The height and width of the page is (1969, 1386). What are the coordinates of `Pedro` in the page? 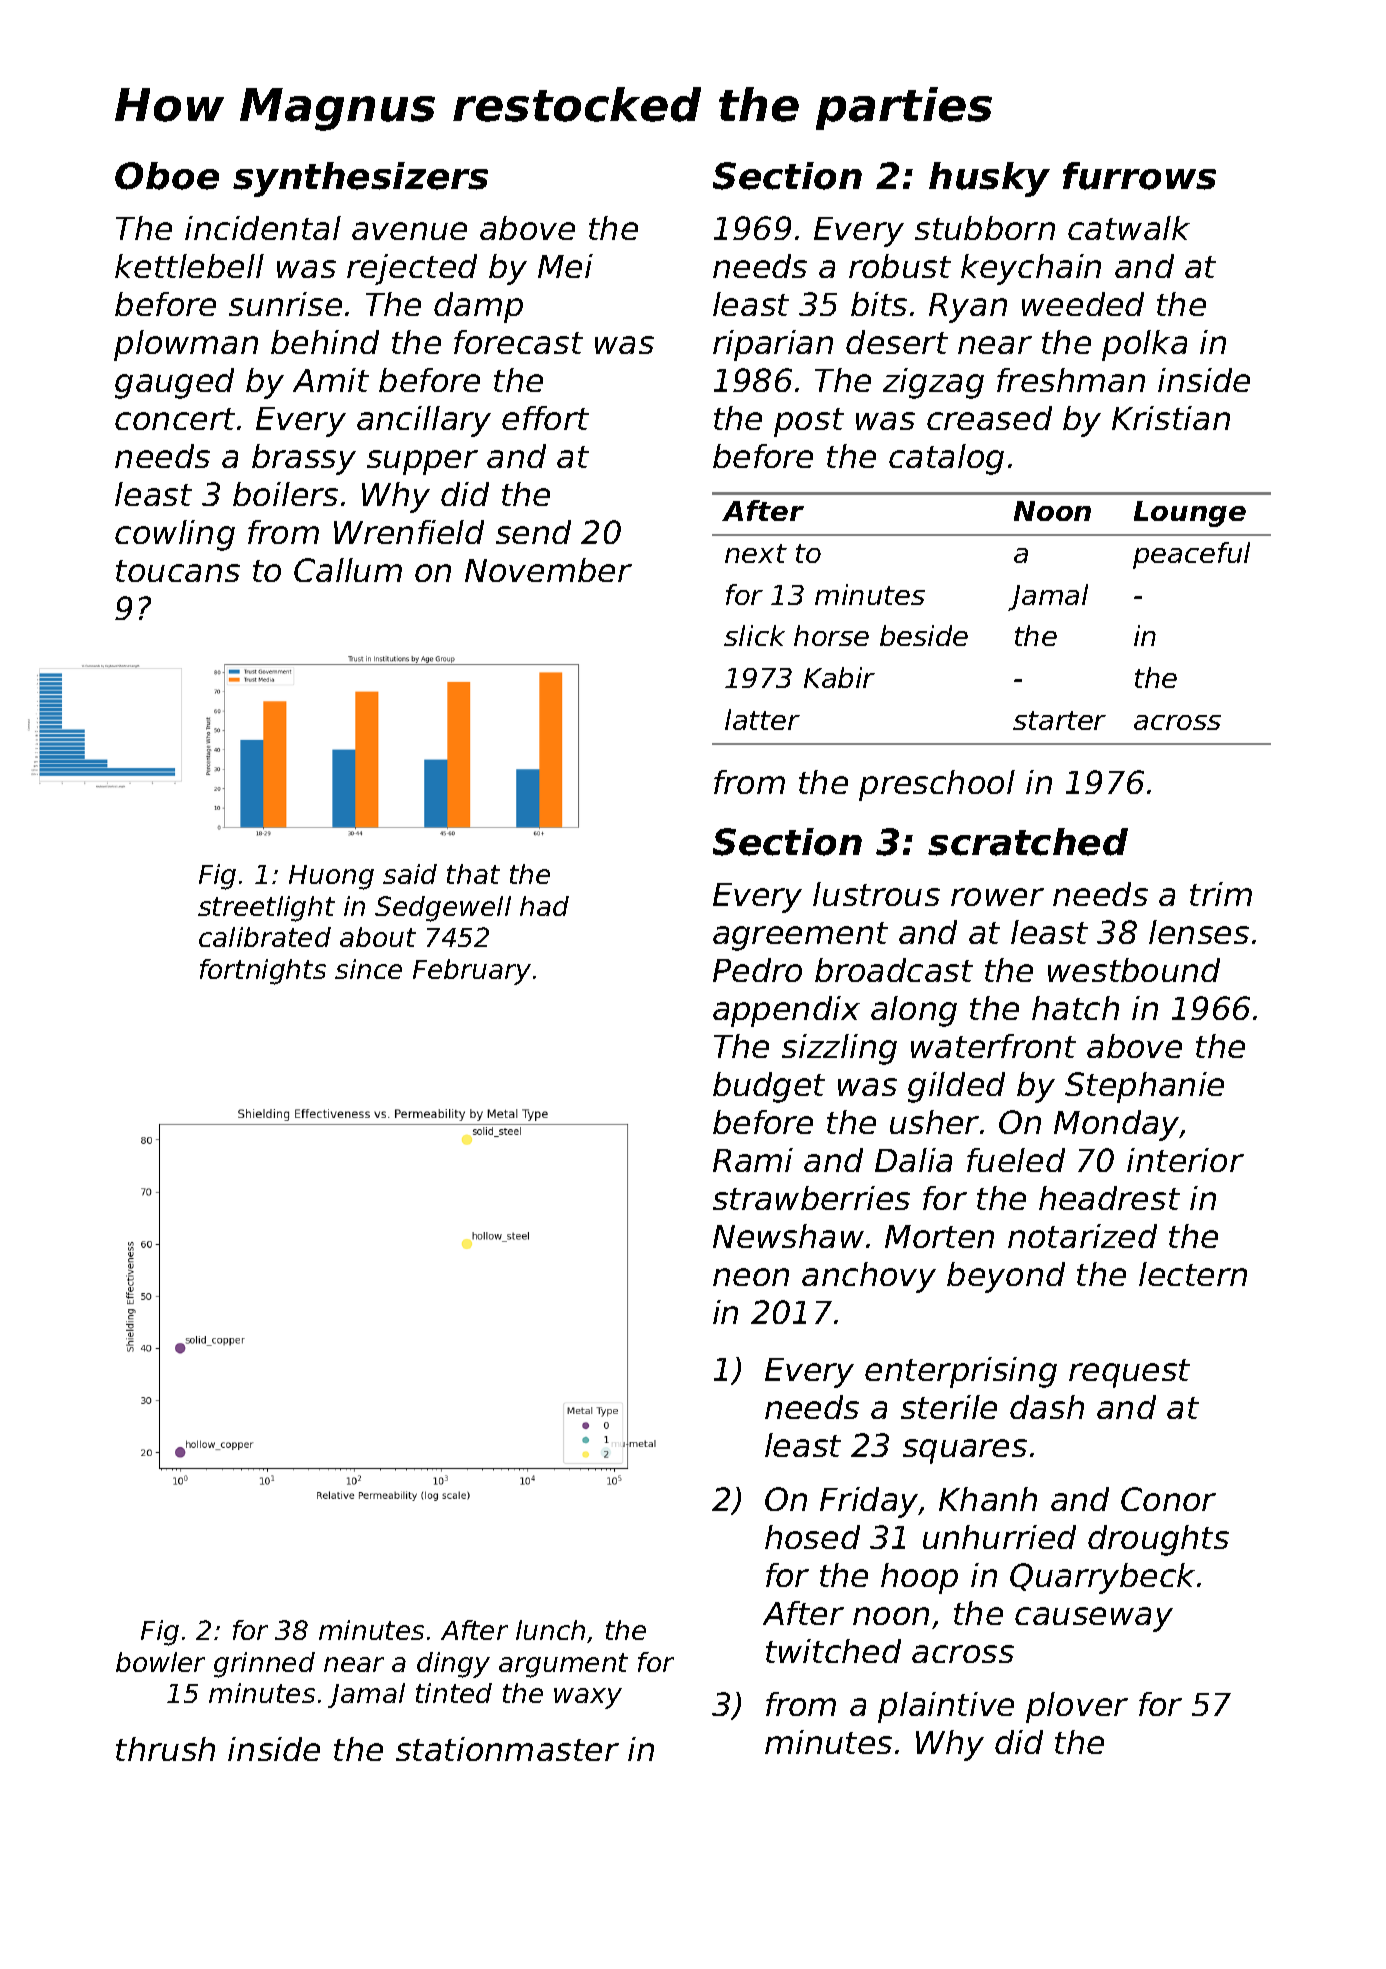 It's located at (757, 970).
